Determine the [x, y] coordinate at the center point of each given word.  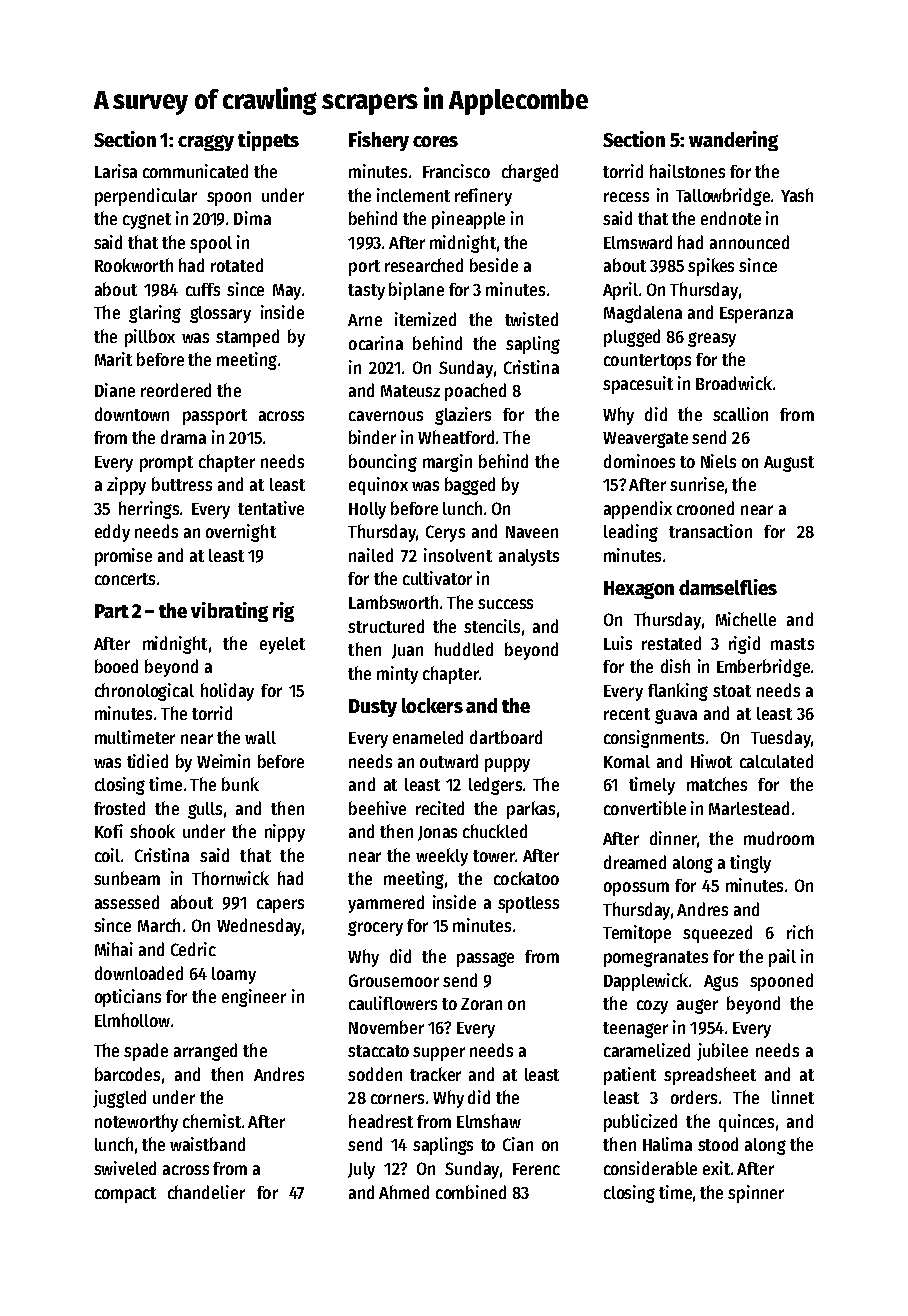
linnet [793, 1097]
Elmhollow [132, 1020]
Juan [407, 651]
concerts [125, 579]
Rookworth [134, 265]
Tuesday [781, 739]
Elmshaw [489, 1121]
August [789, 464]
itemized [425, 319]
